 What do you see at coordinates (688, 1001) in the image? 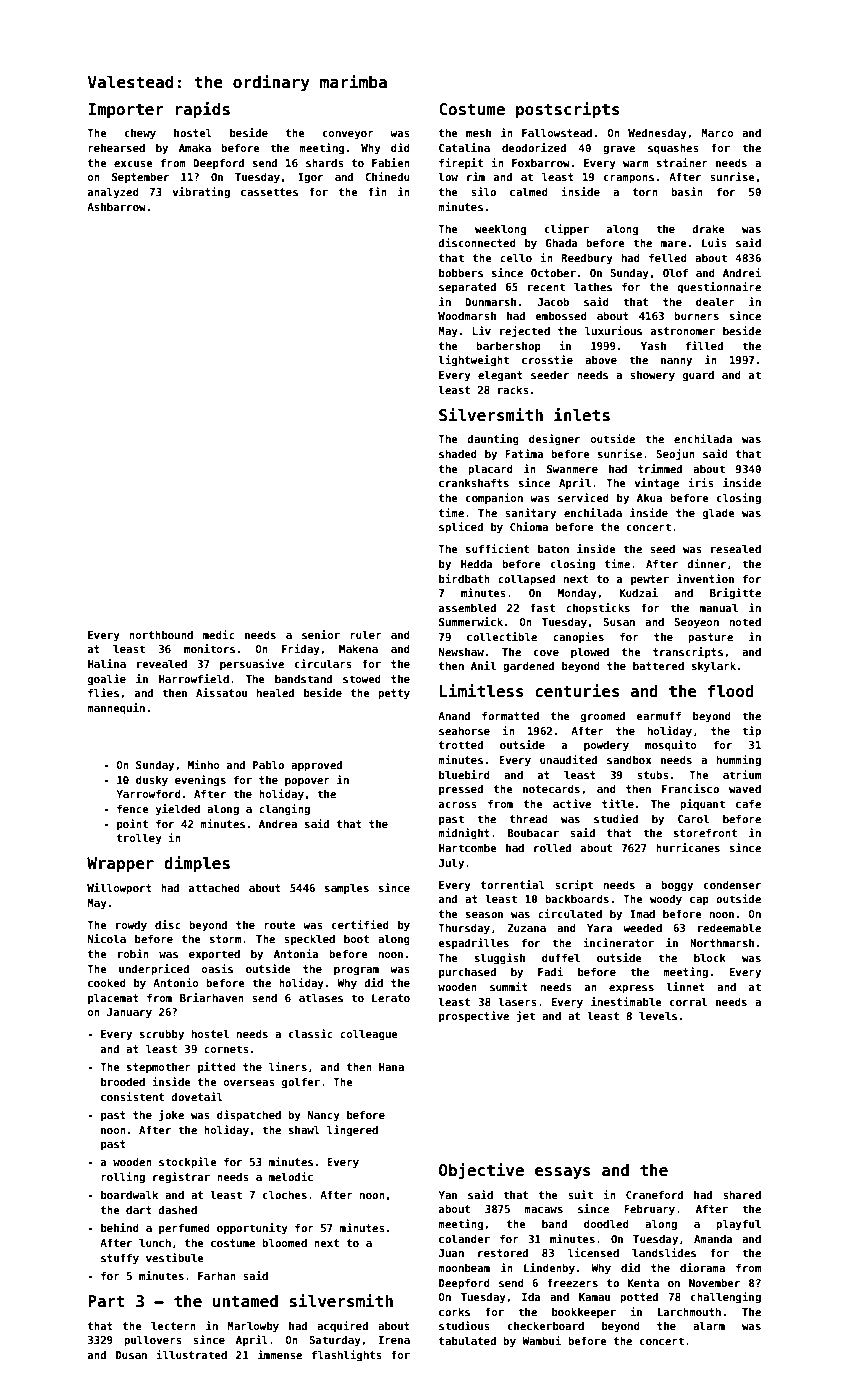
I see `corral` at bounding box center [688, 1001].
